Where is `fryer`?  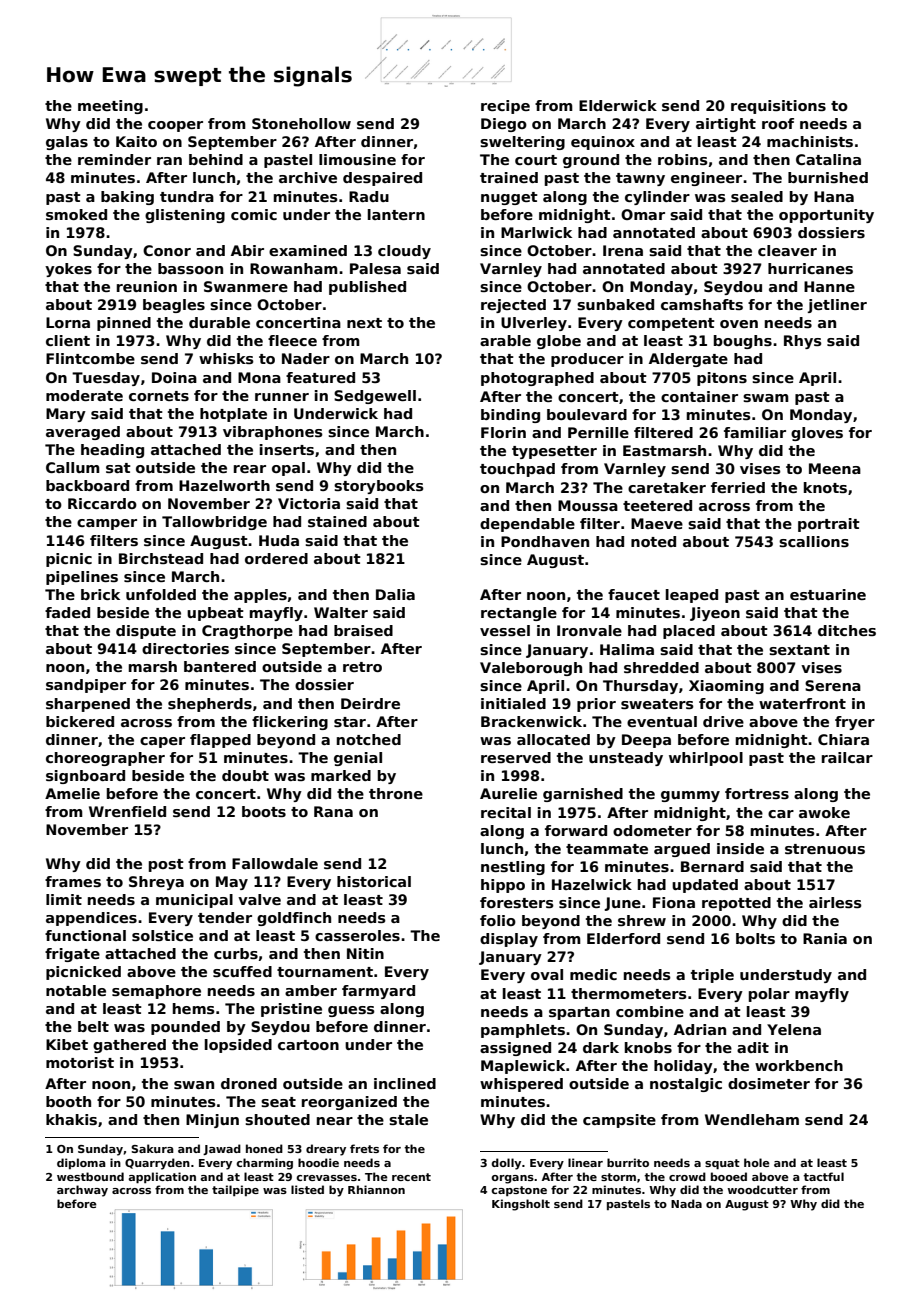 fryer is located at coordinates (855, 723).
